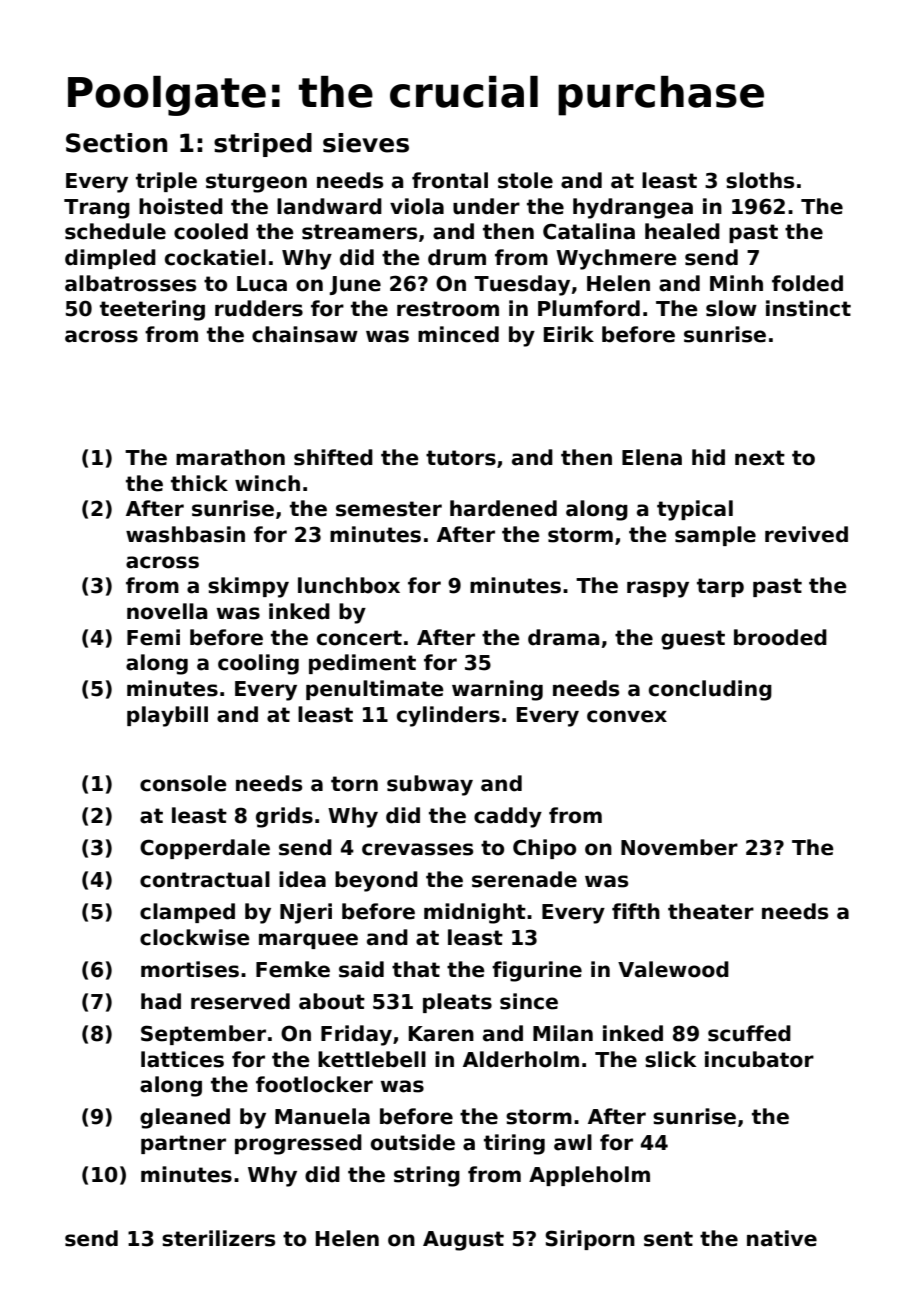 Image resolution: width=924 pixels, height=1311 pixels. Describe the element at coordinates (230, 457) in the screenshot. I see `marathon` at that location.
